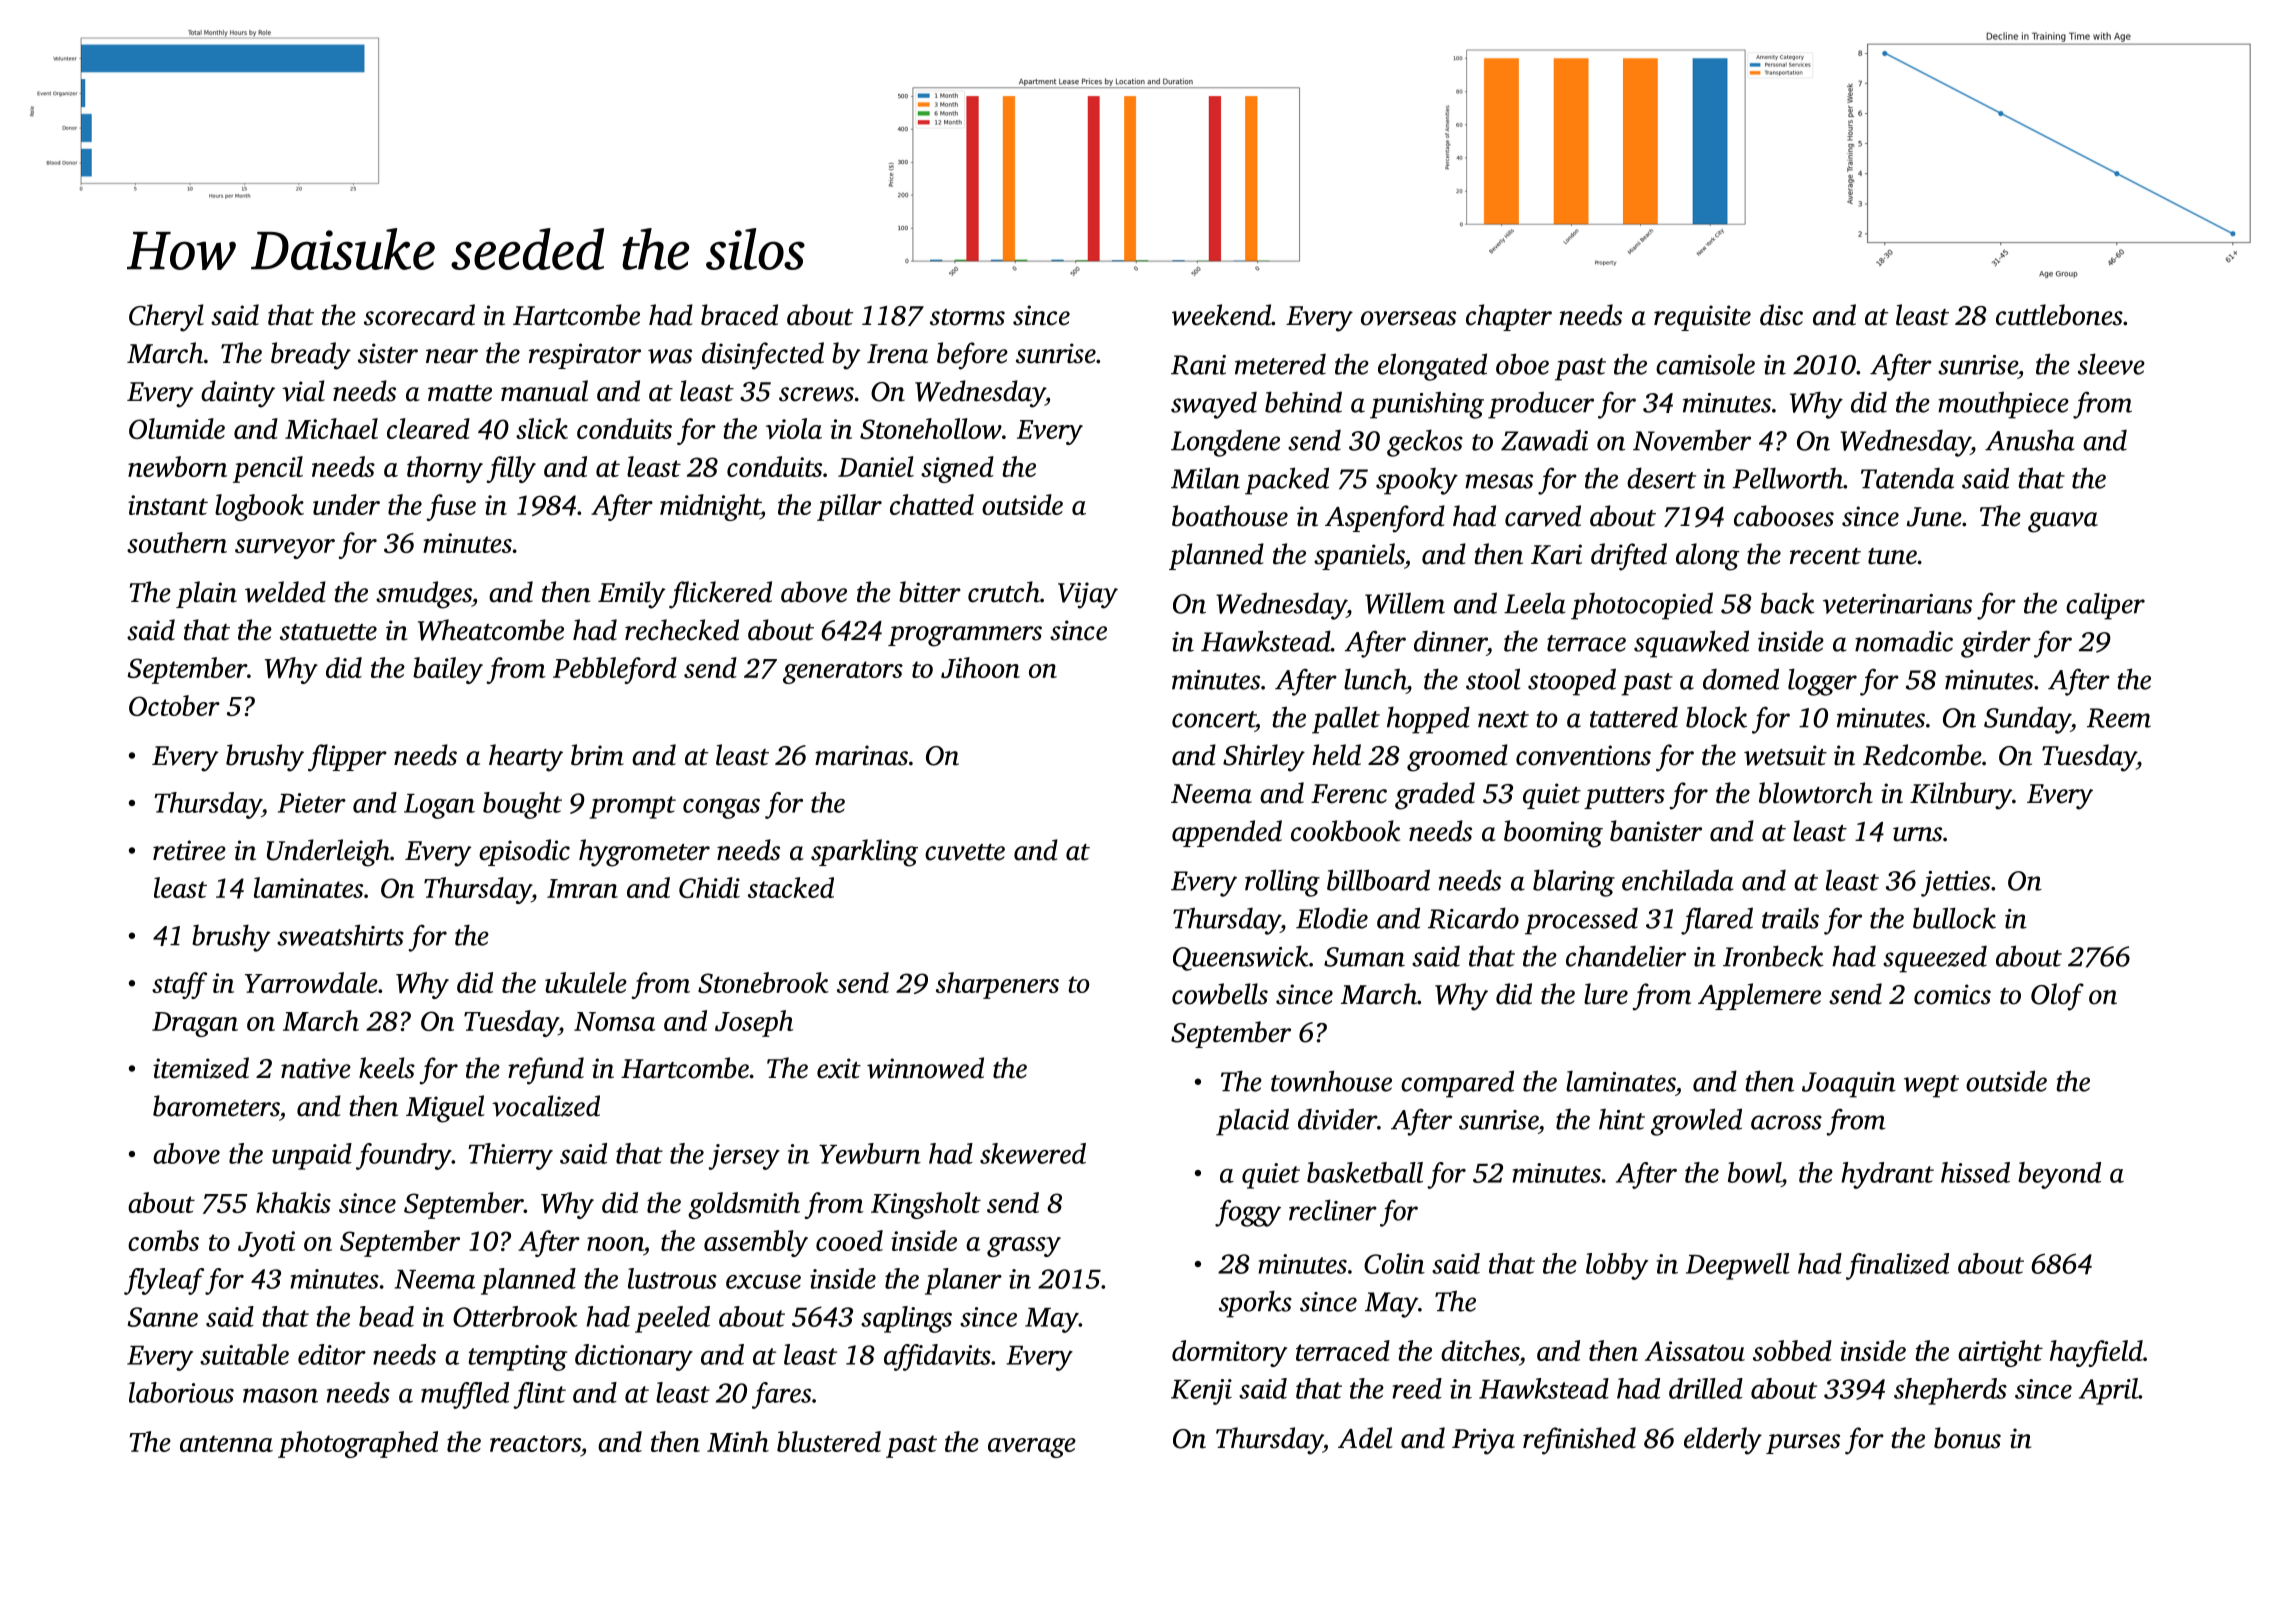  What do you see at coordinates (2063, 522) in the screenshot?
I see `guava` at bounding box center [2063, 522].
